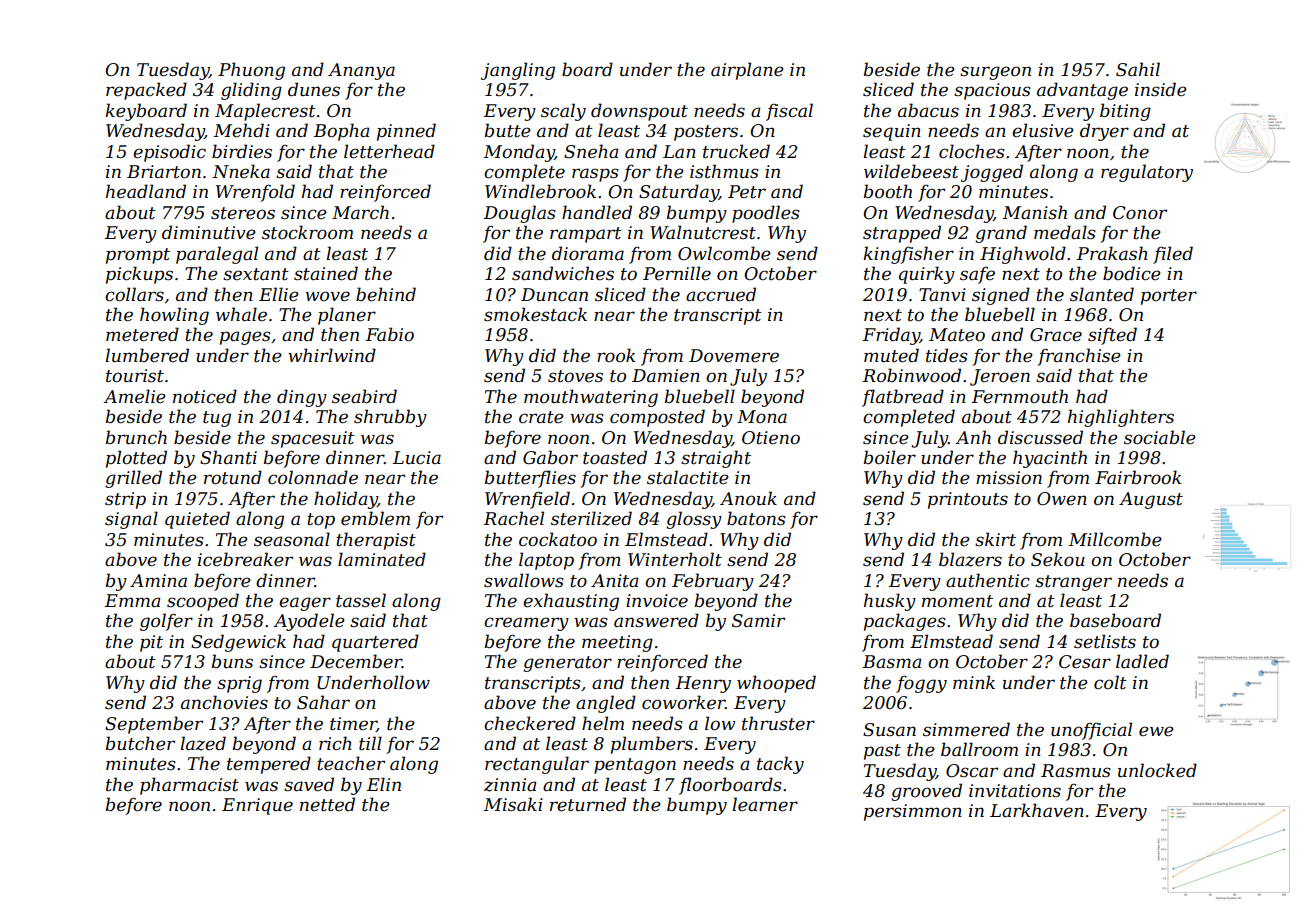 The image size is (1308, 924). I want to click on stranger, so click(1073, 583).
